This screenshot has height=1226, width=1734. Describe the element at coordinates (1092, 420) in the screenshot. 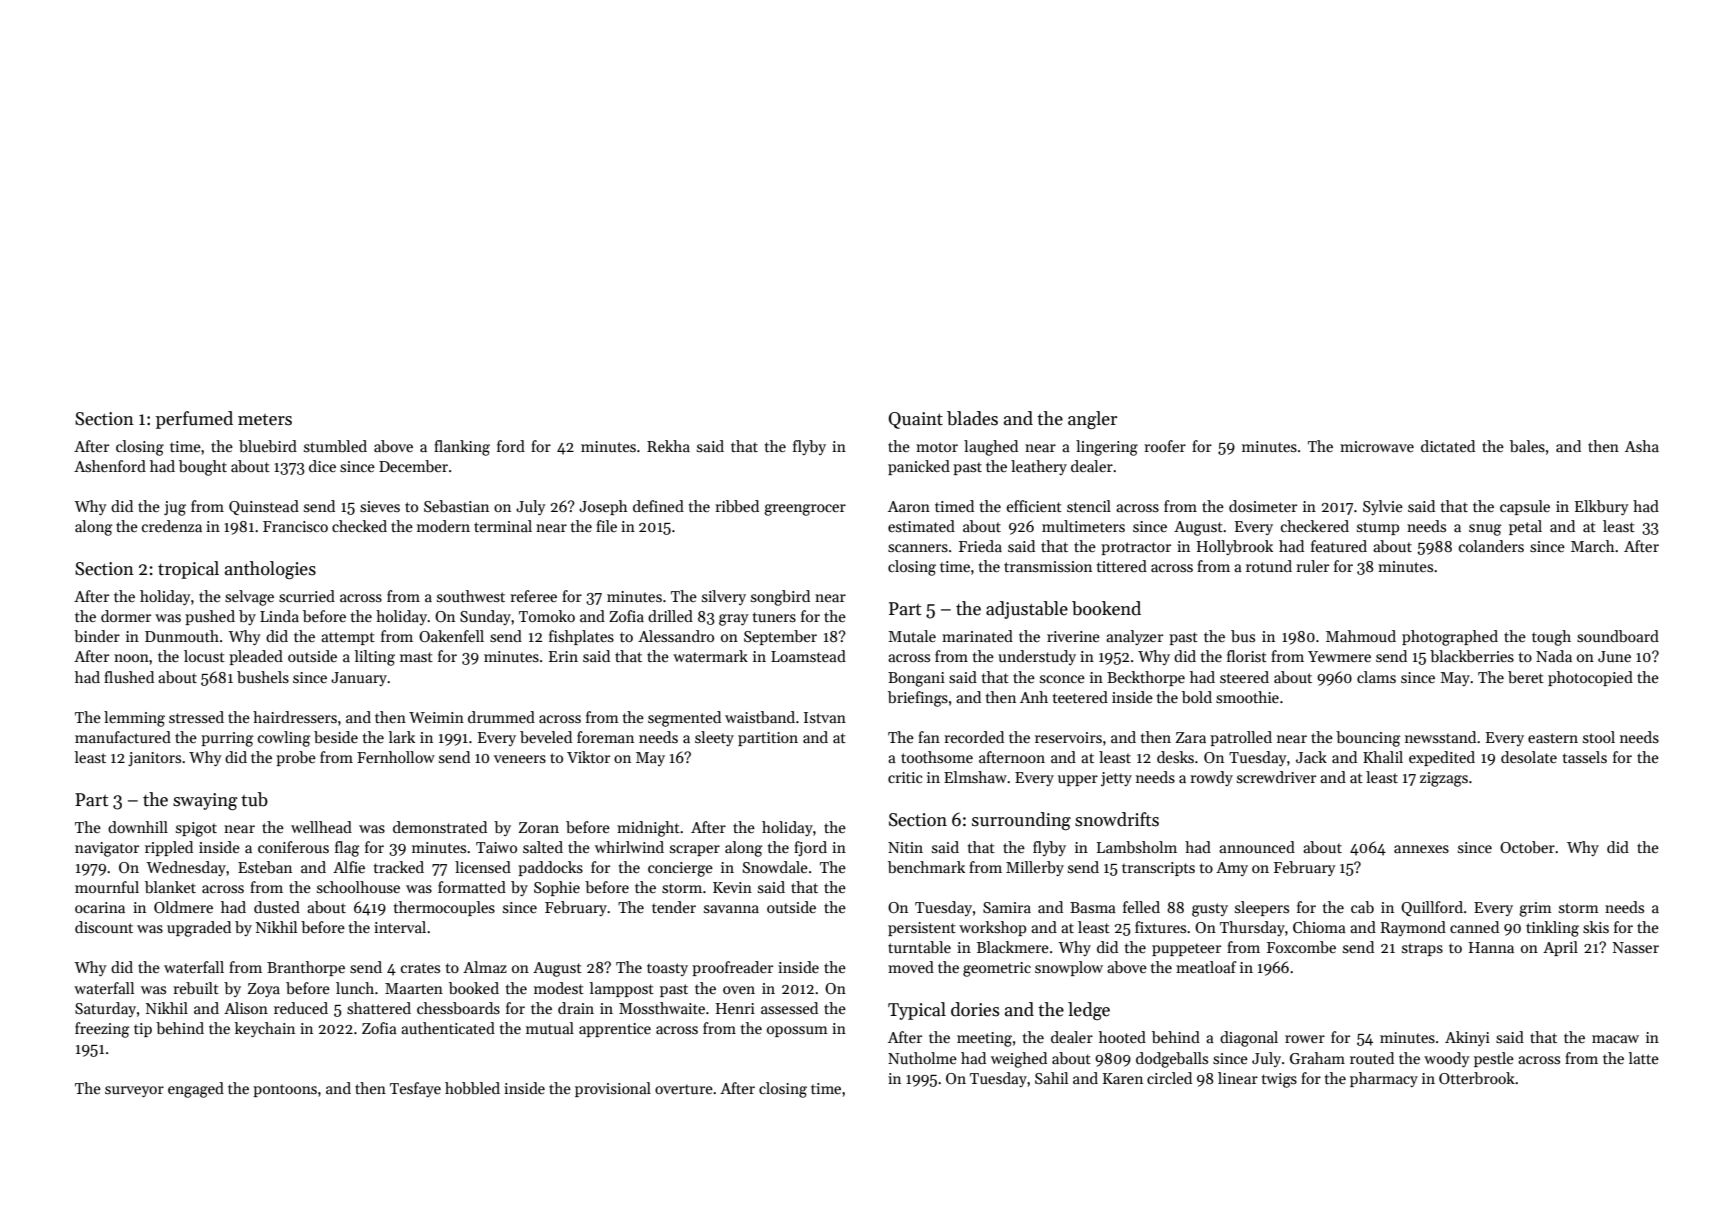

I see `angler` at that location.
